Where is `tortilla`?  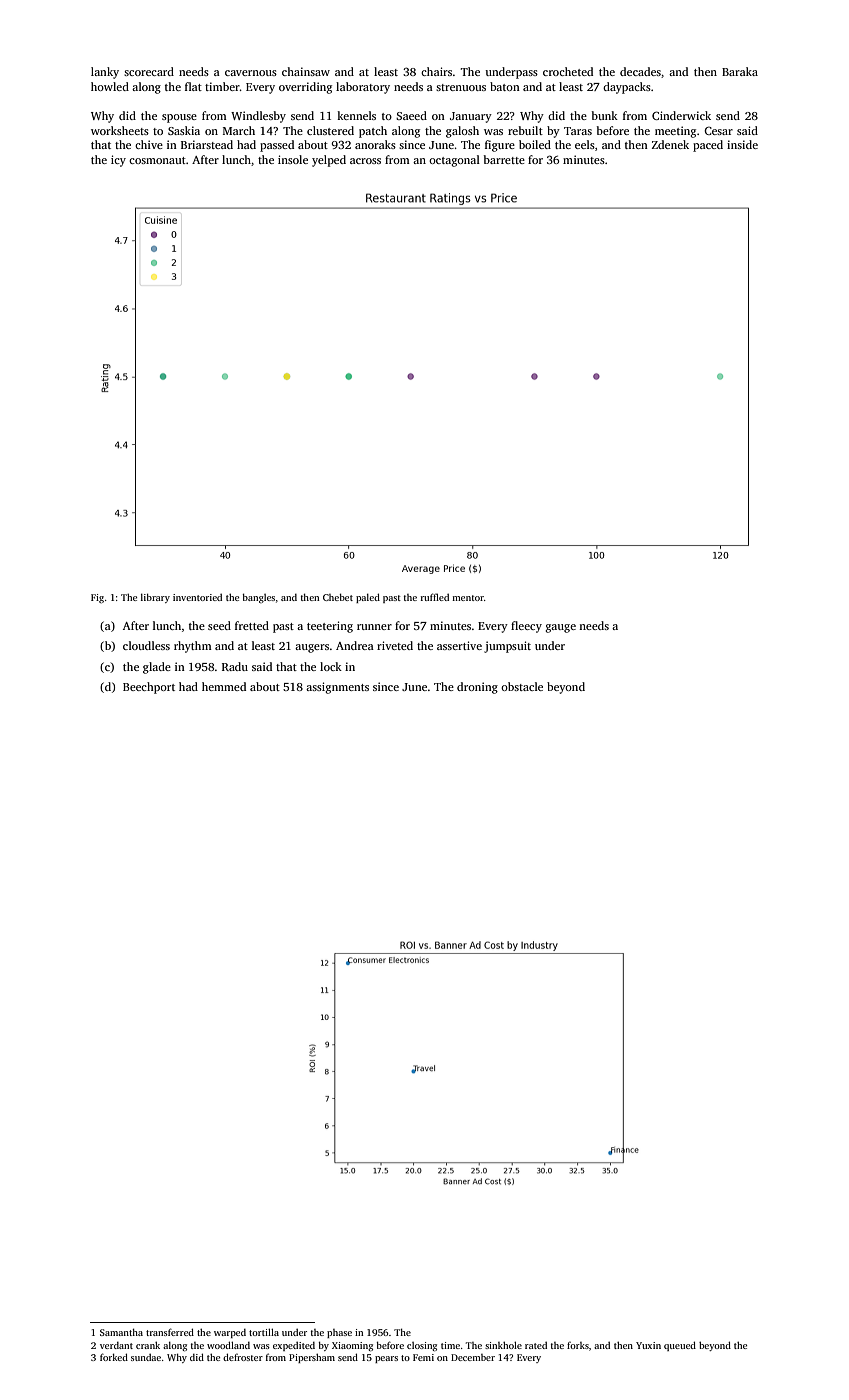
tortilla is located at coordinates (264, 1332).
